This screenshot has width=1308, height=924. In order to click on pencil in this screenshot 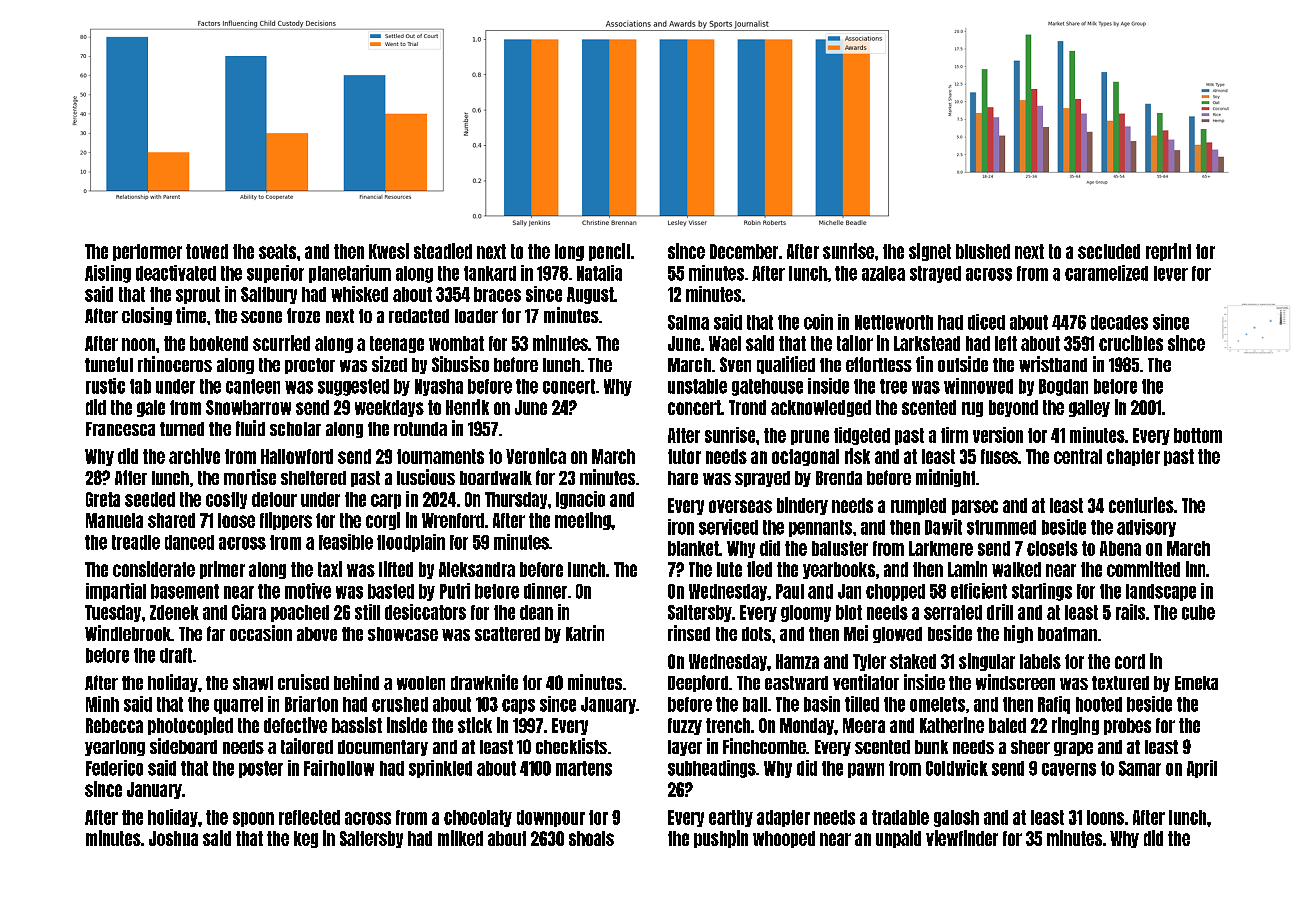, I will do `click(609, 252)`.
